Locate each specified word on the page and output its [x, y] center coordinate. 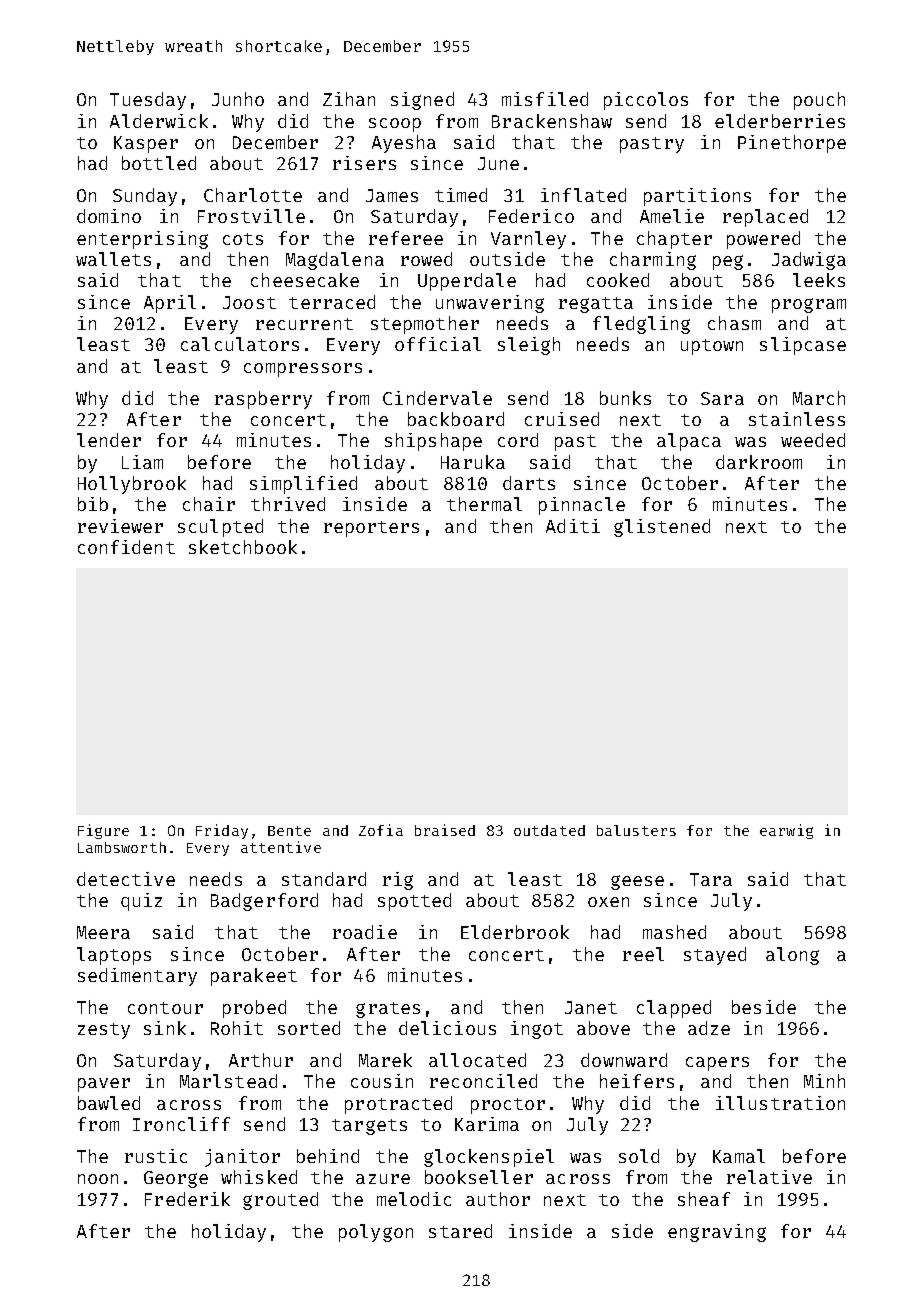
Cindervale [437, 398]
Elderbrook [515, 932]
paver [104, 1085]
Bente [289, 831]
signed [422, 101]
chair [209, 504]
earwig [786, 831]
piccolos [646, 101]
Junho [238, 99]
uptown [712, 347]
